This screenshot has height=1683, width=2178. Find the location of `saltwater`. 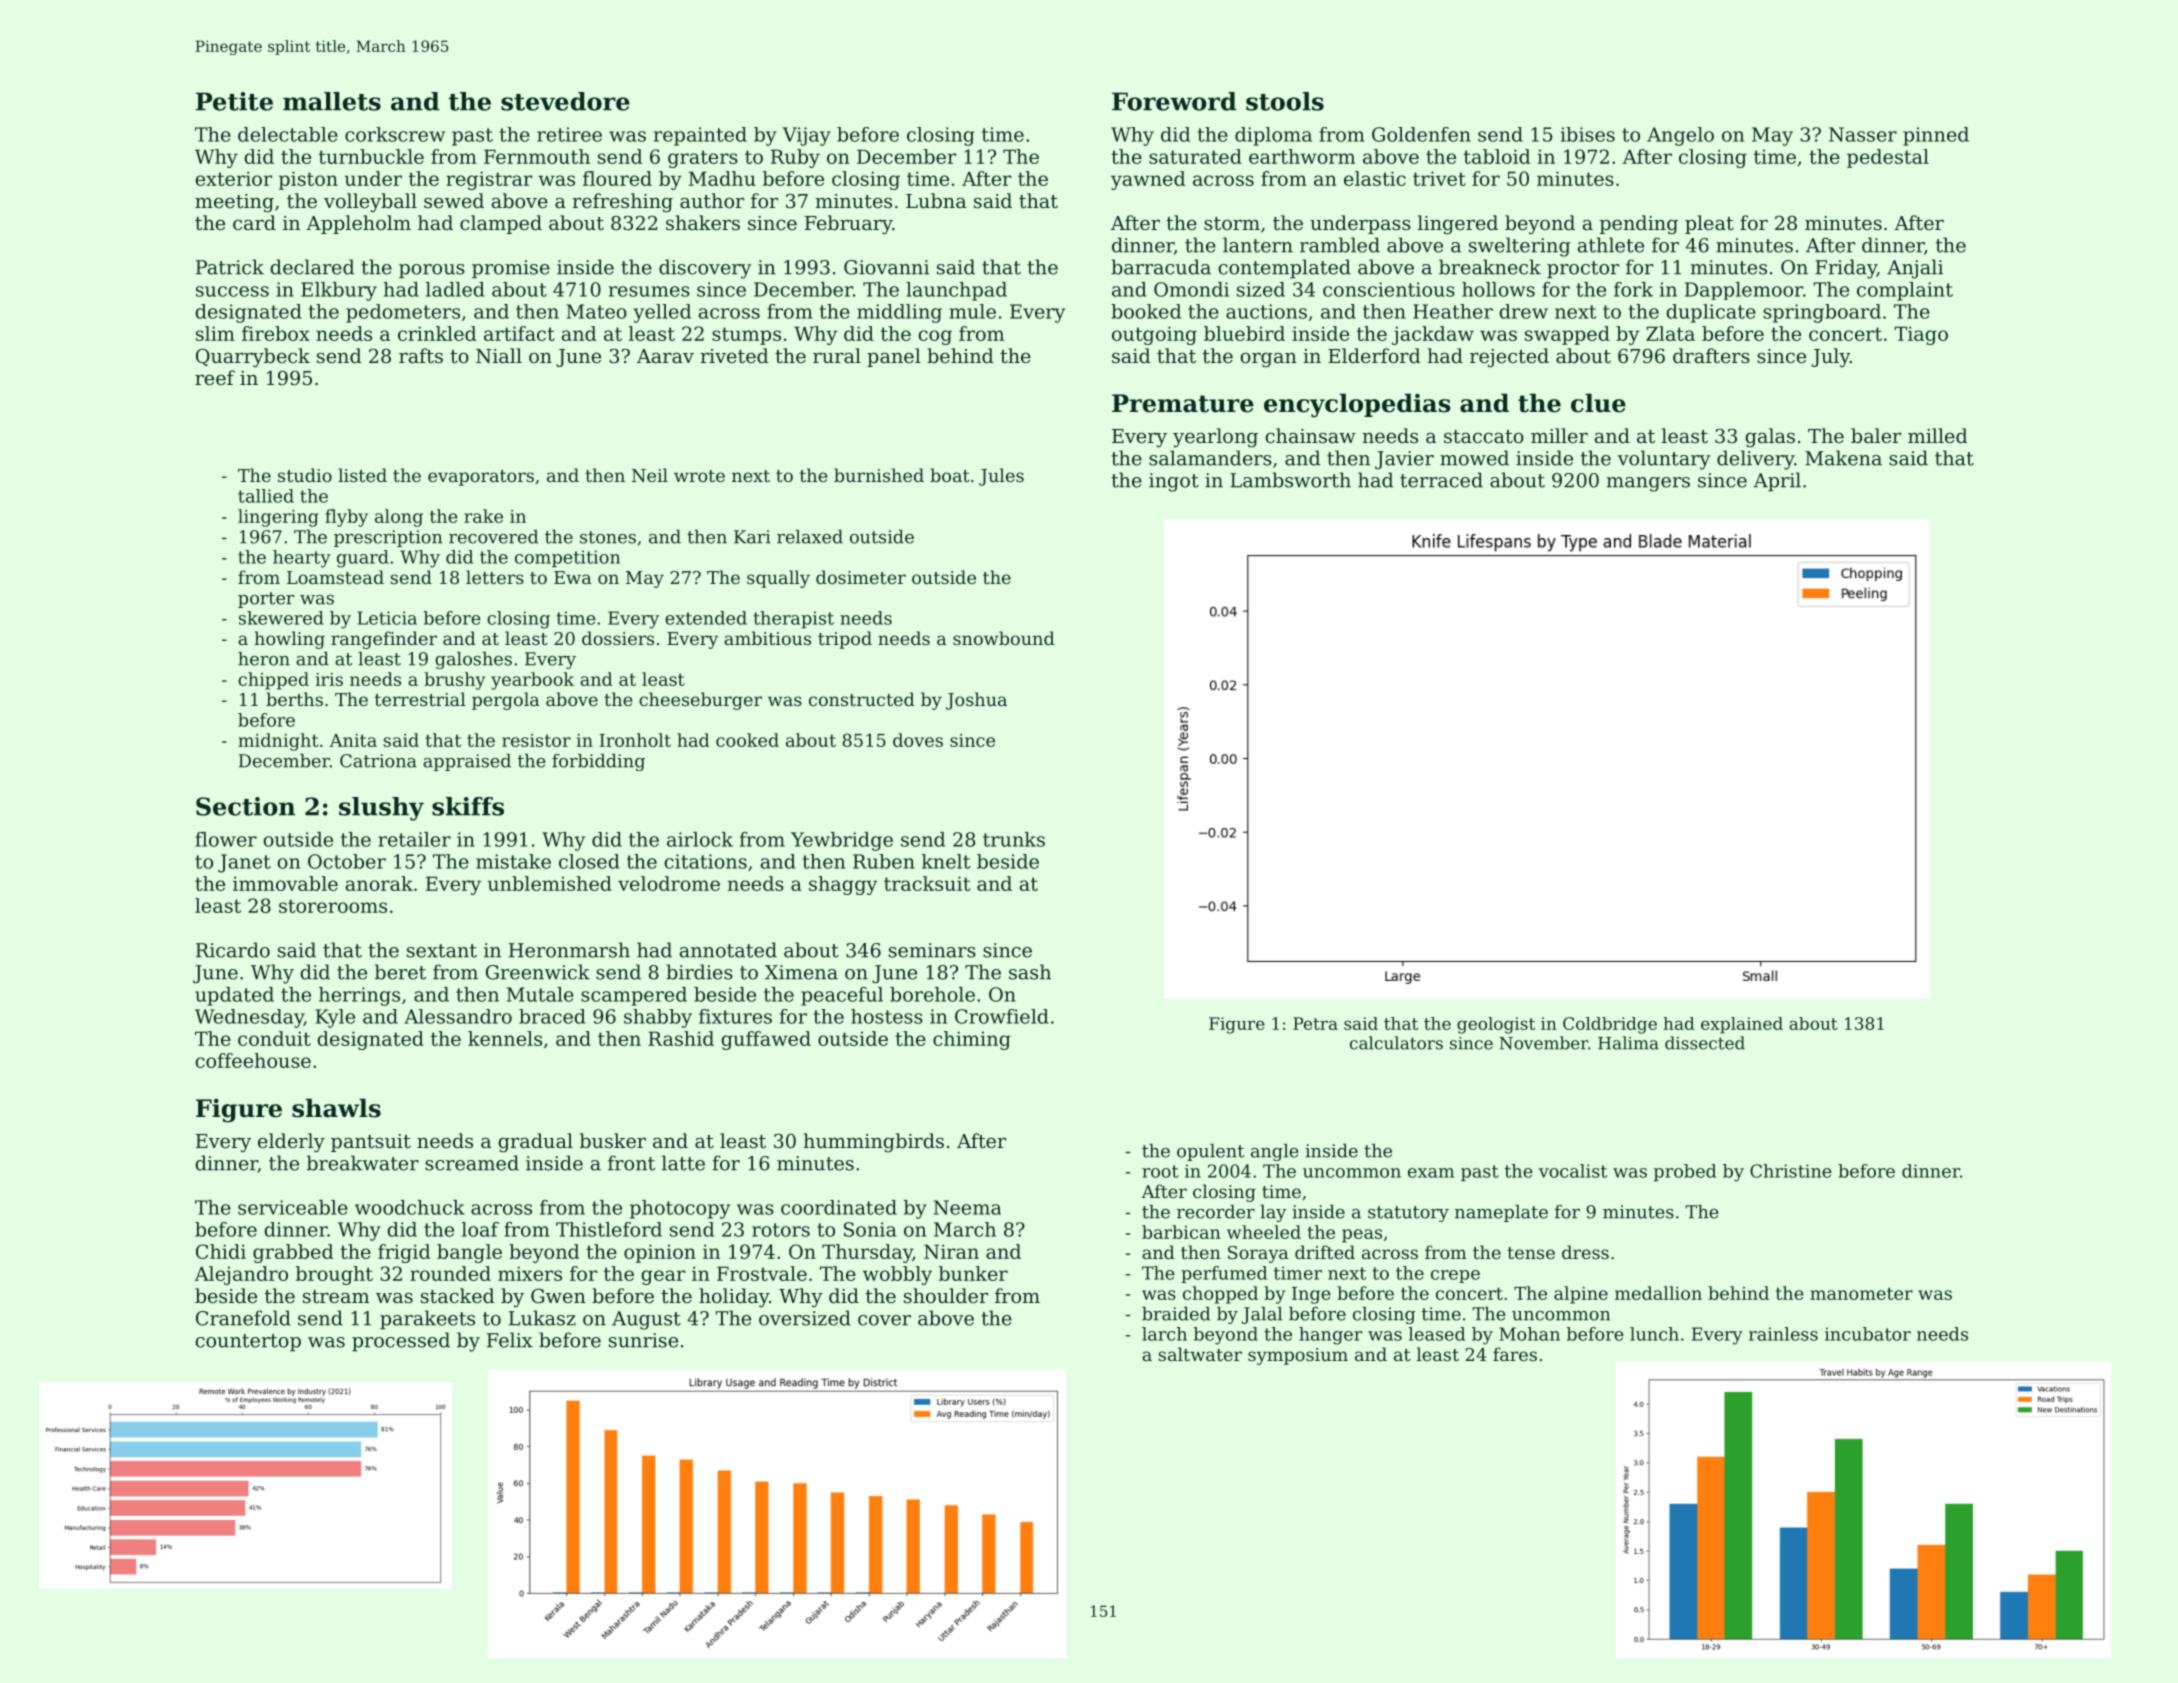

saltwater is located at coordinates (1200, 1354).
